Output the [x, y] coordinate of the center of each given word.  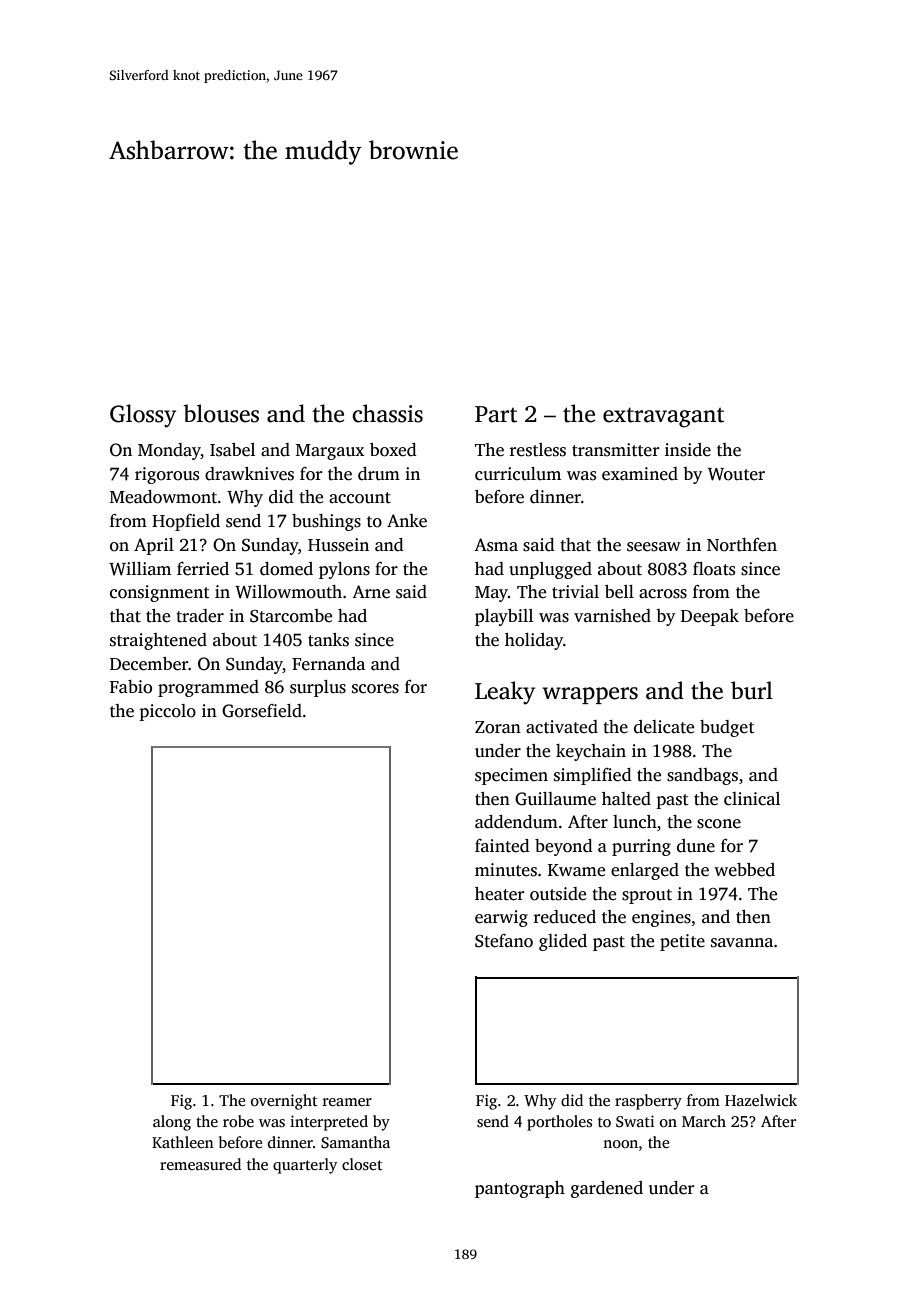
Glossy [143, 416]
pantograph [520, 1189]
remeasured [200, 1164]
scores [375, 689]
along [172, 1123]
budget [727, 728]
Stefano [504, 941]
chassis [387, 413]
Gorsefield [262, 711]
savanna [742, 943]
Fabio [130, 687]
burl [752, 690]
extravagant [663, 417]
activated [562, 727]
